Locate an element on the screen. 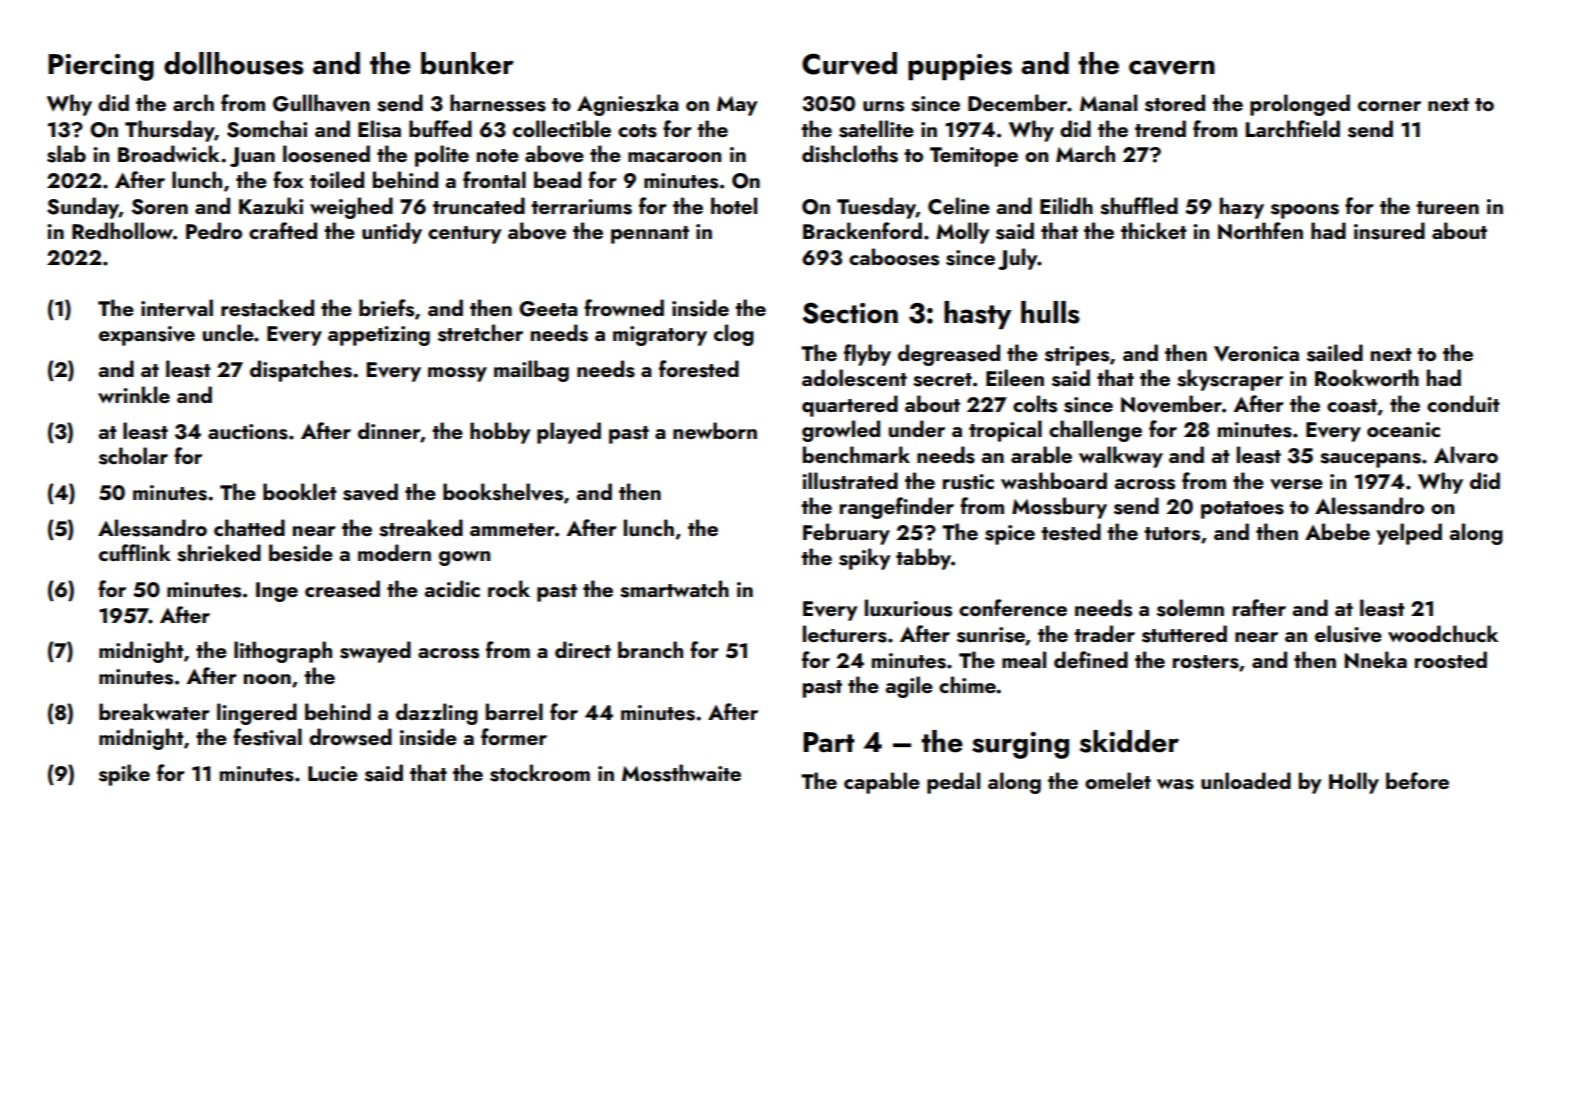 This screenshot has width=1569, height=1109. benchmark is located at coordinates (856, 454).
